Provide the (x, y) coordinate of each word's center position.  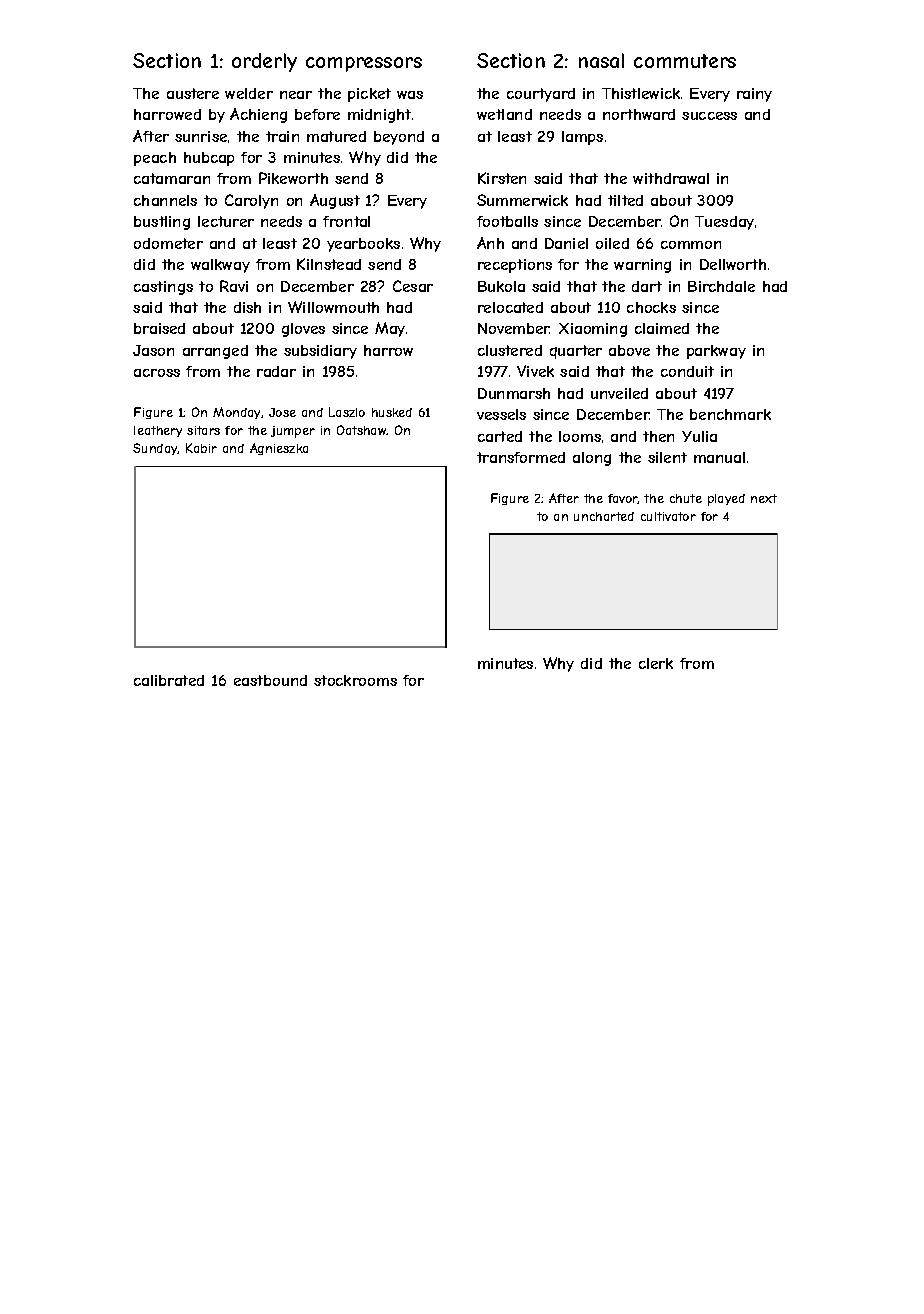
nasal (601, 60)
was (410, 95)
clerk (656, 663)
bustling (162, 223)
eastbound (270, 680)
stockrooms (355, 680)
